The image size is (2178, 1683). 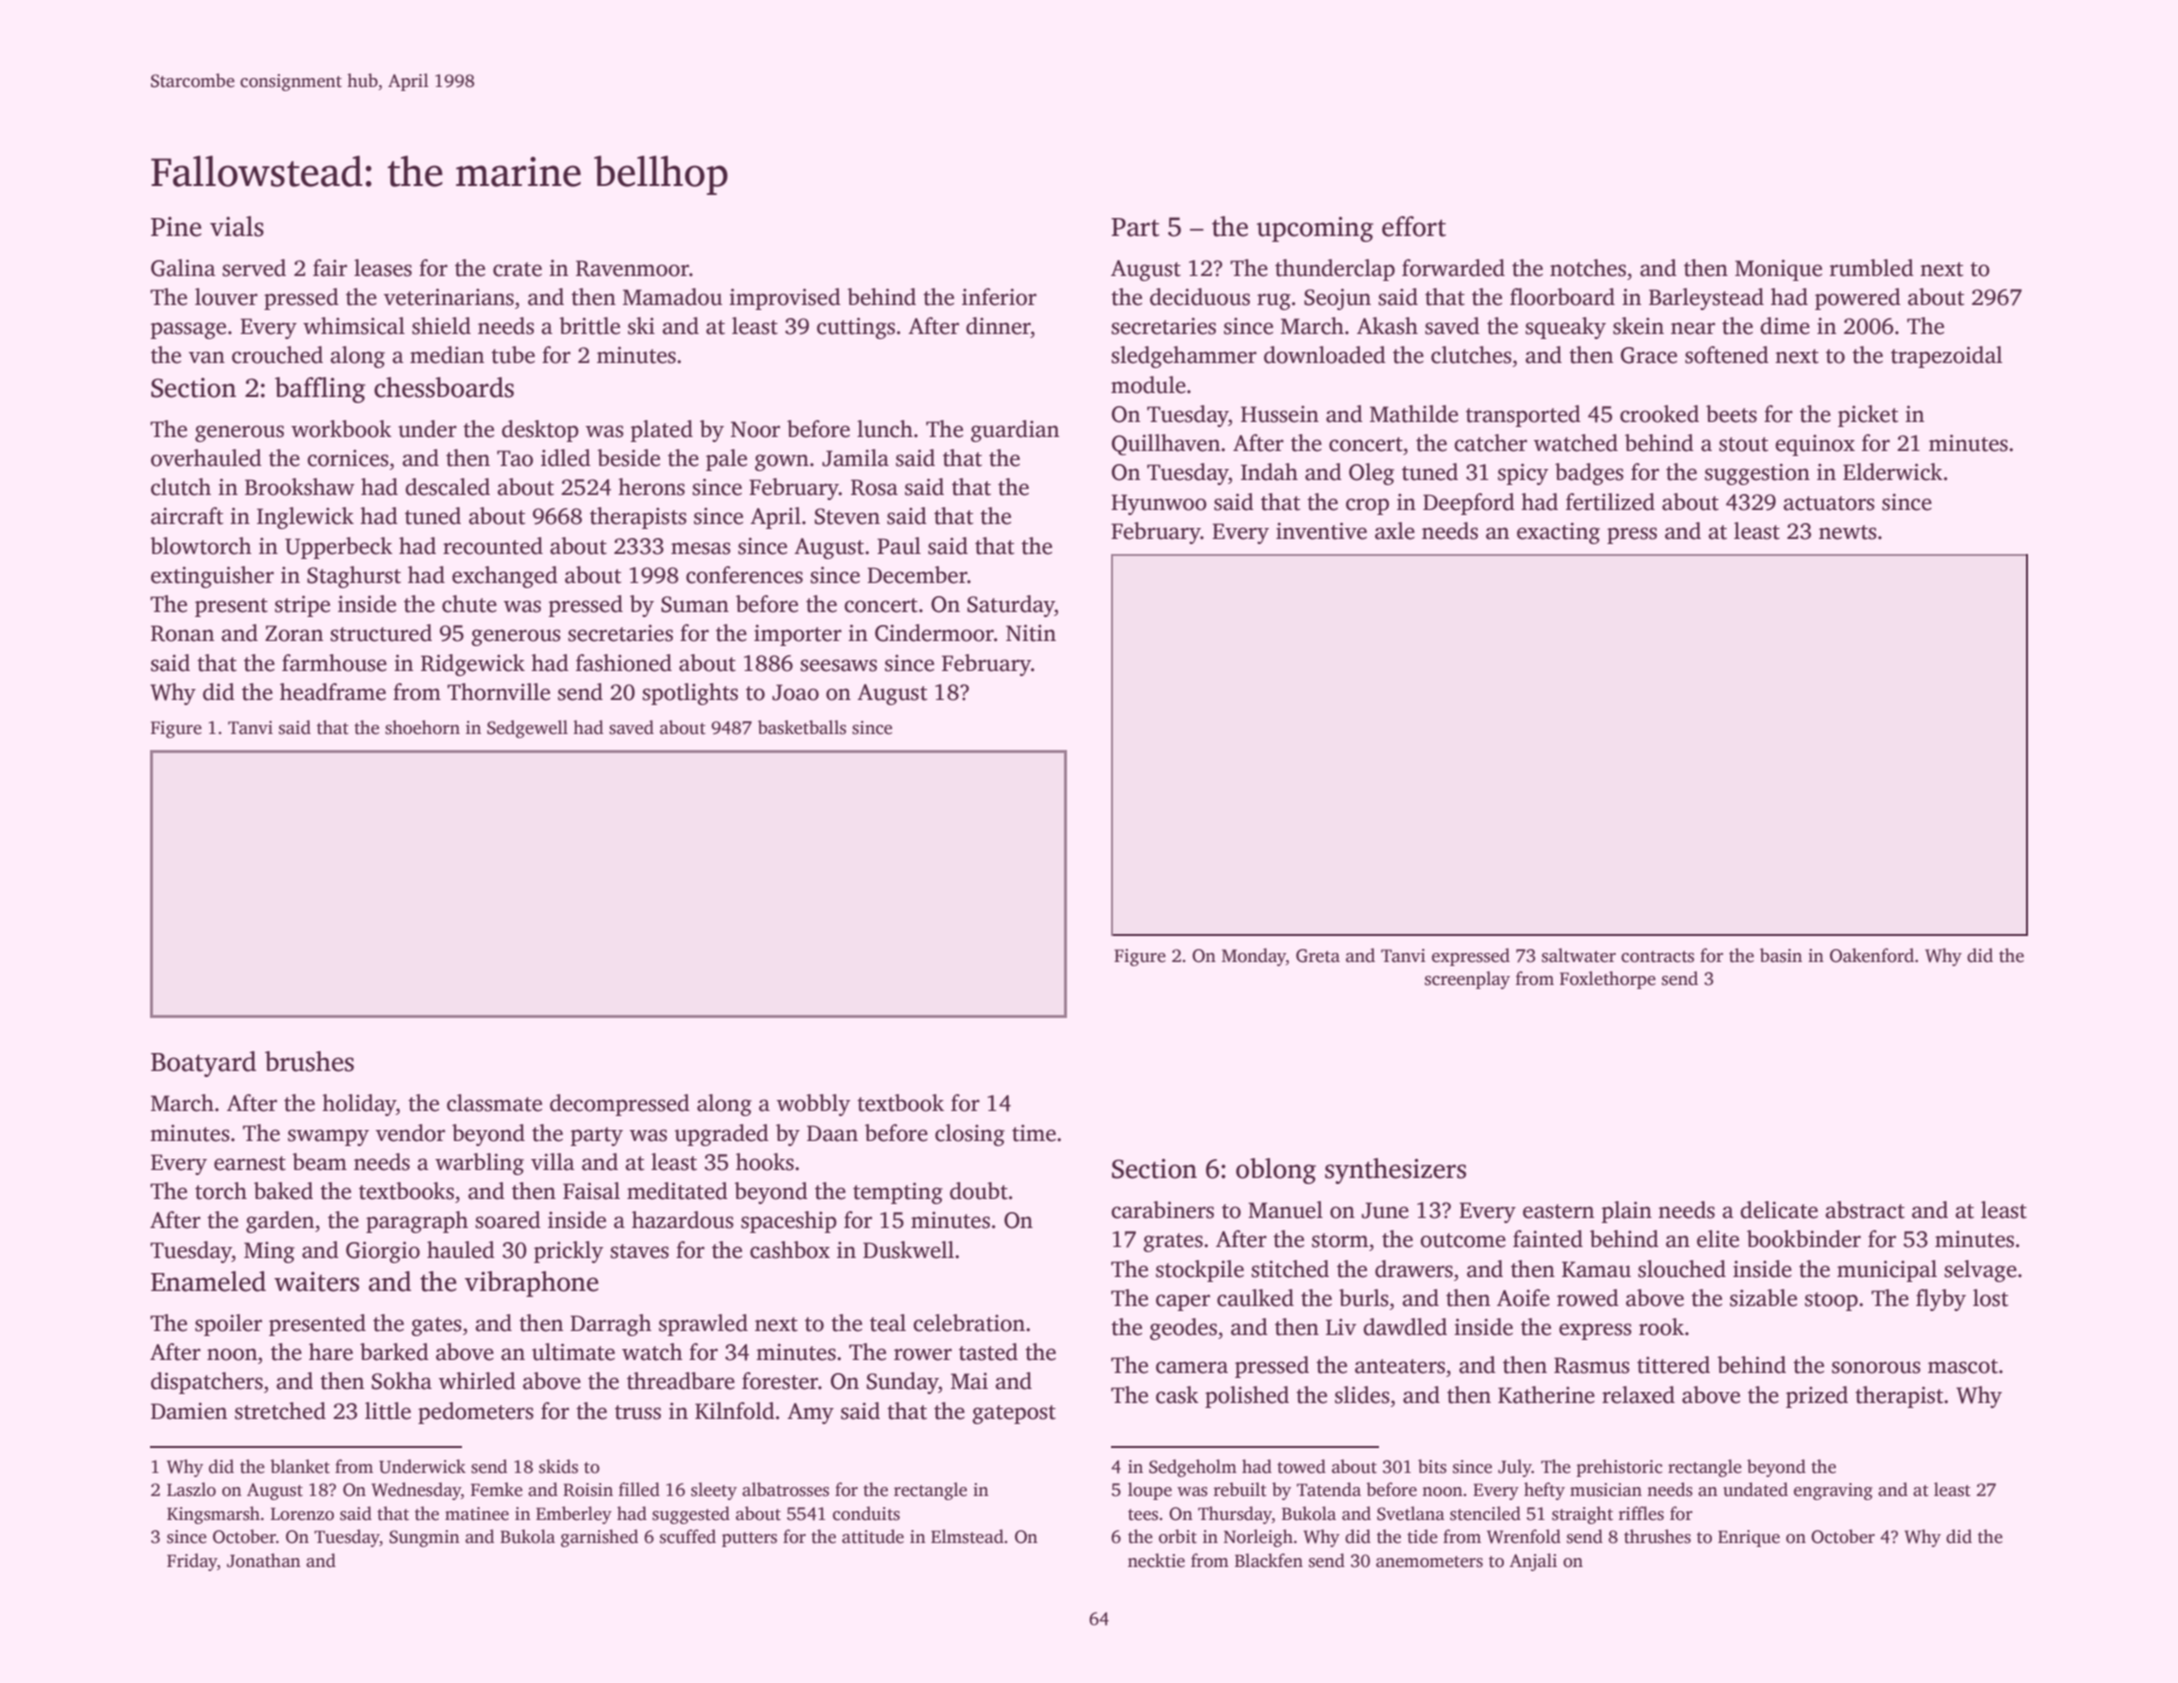 What do you see at coordinates (1872, 268) in the screenshot?
I see `rumbled` at bounding box center [1872, 268].
